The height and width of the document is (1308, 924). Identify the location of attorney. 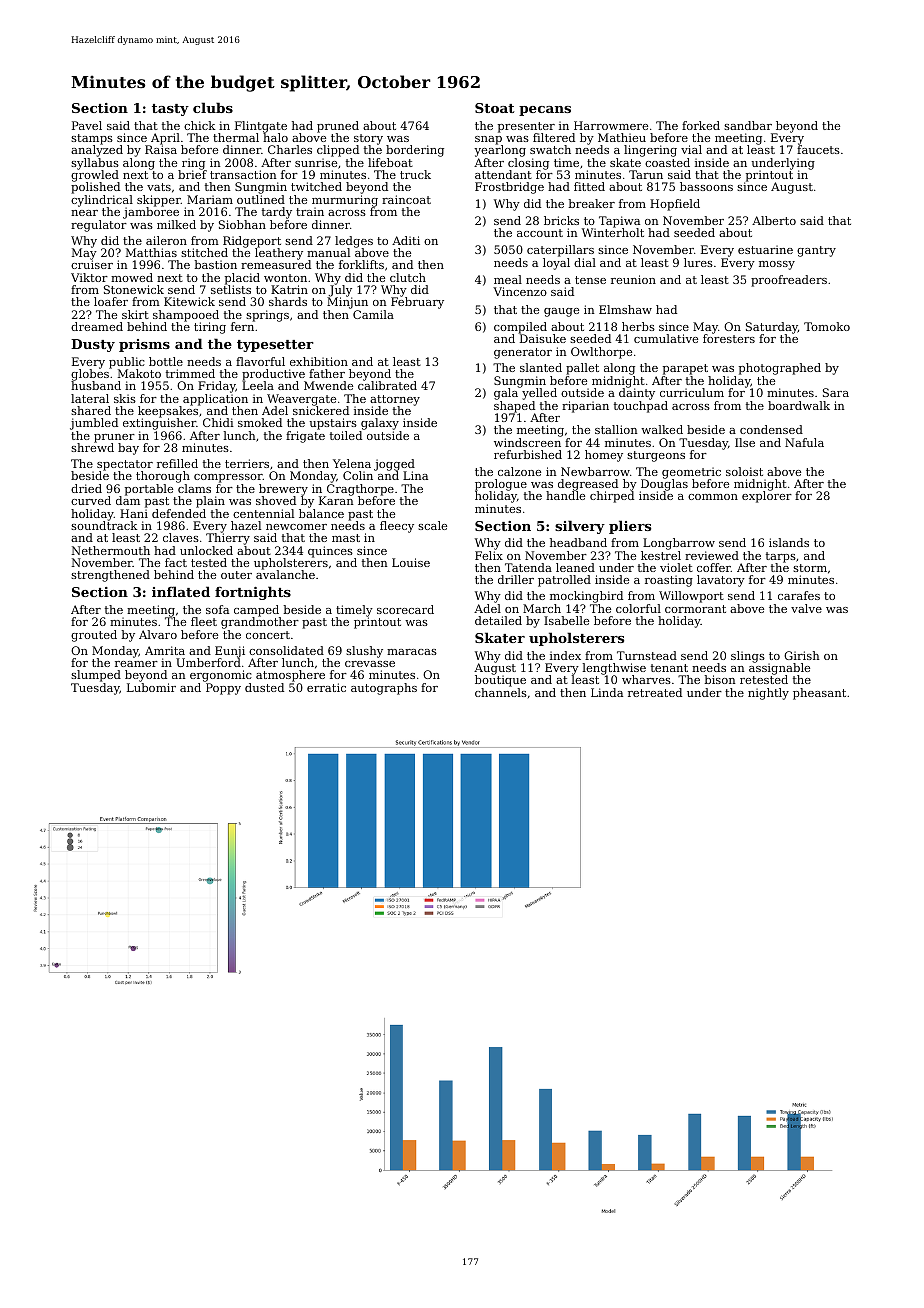
(395, 400).
